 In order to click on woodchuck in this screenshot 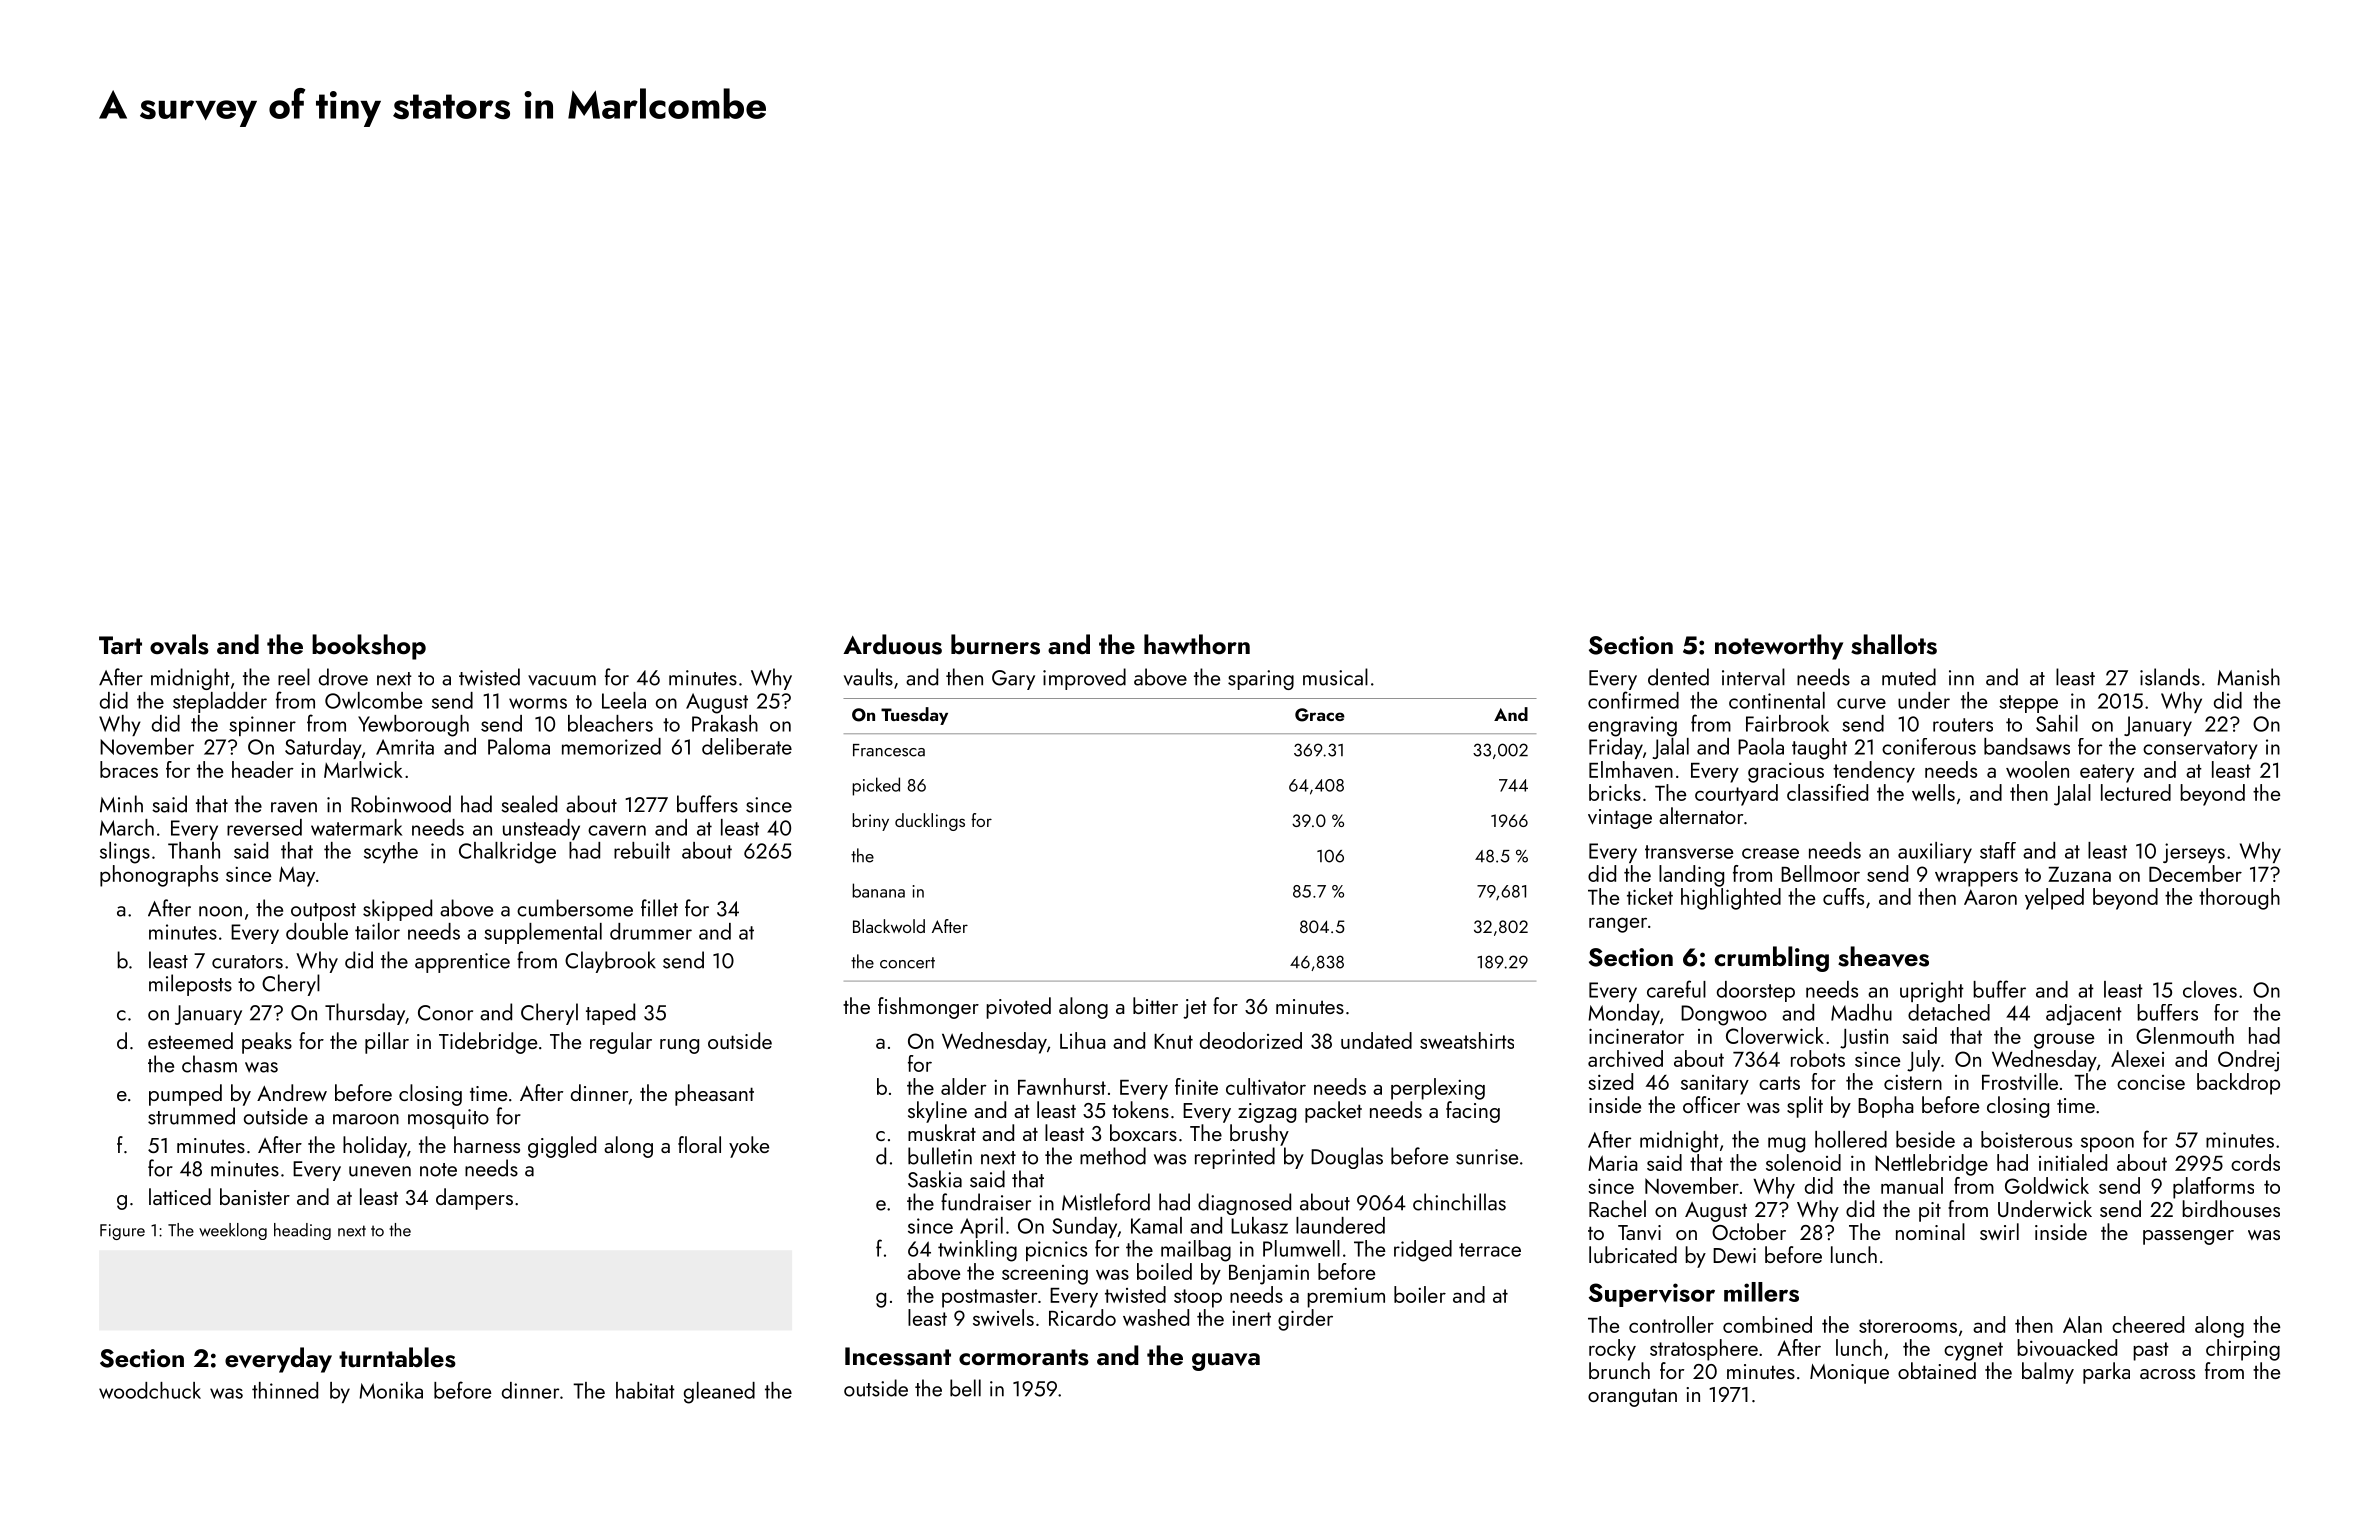, I will do `click(150, 1390)`.
